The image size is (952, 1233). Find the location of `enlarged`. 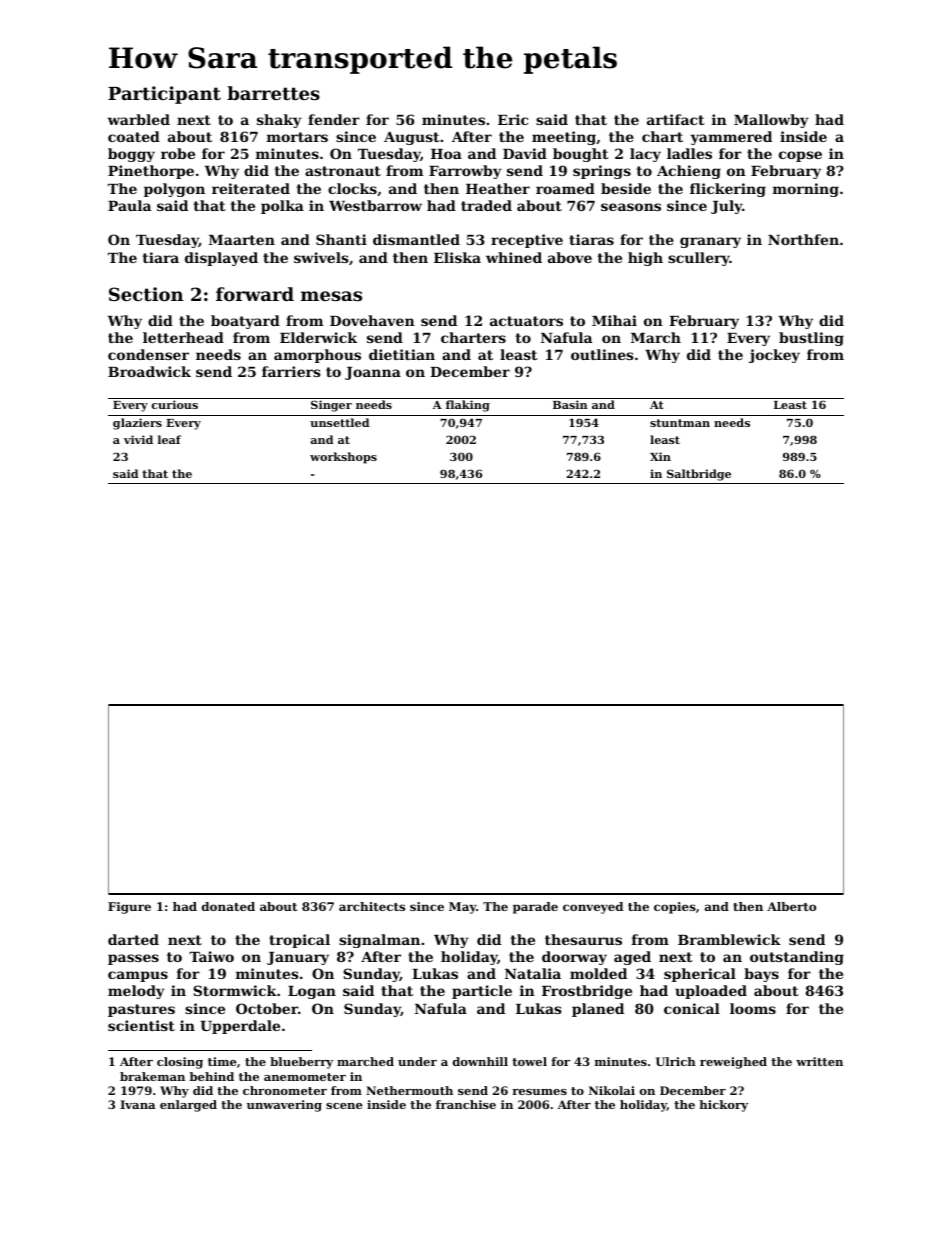

enlarged is located at coordinates (188, 1106).
